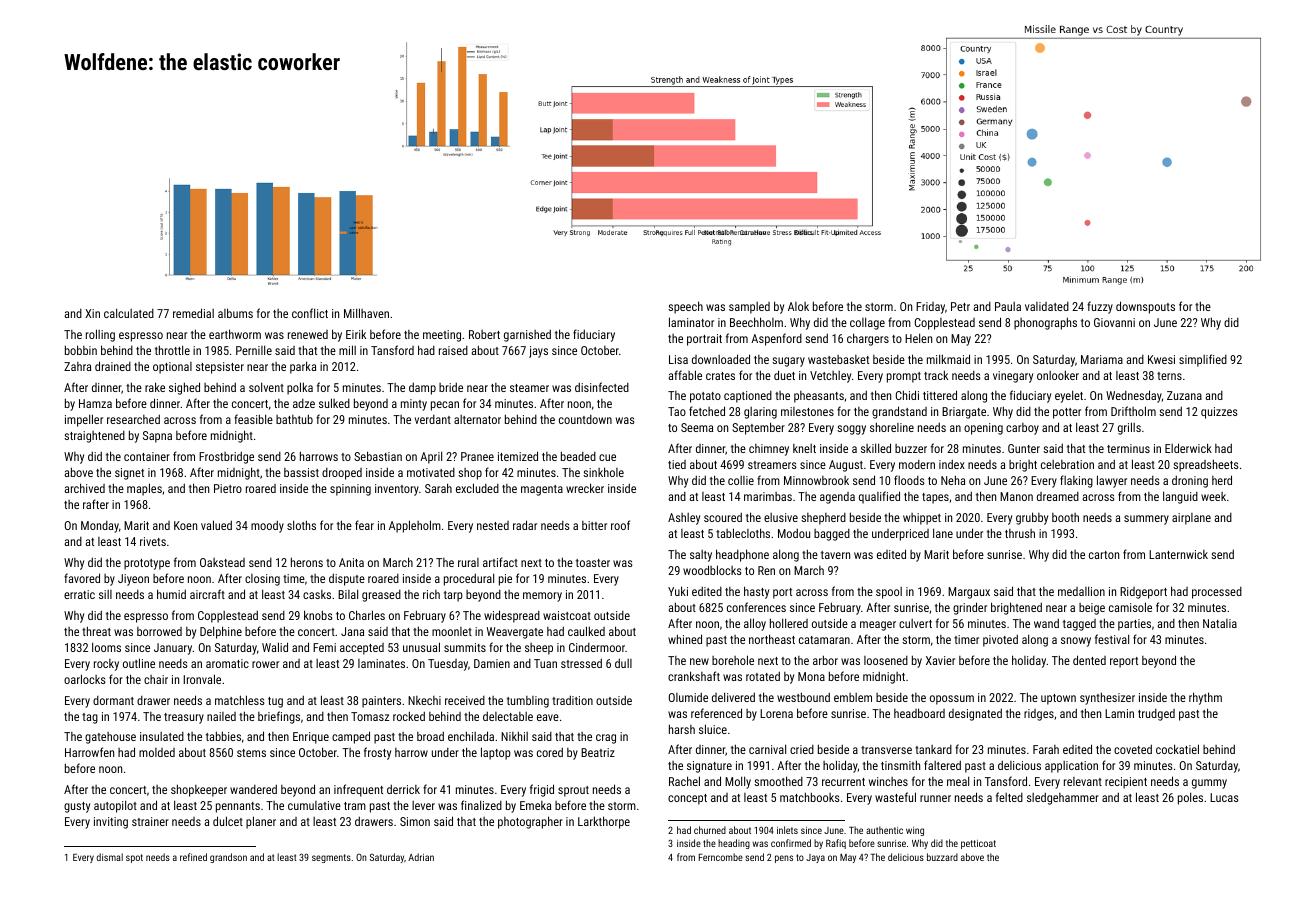  What do you see at coordinates (678, 359) in the screenshot?
I see `Lisa` at bounding box center [678, 359].
